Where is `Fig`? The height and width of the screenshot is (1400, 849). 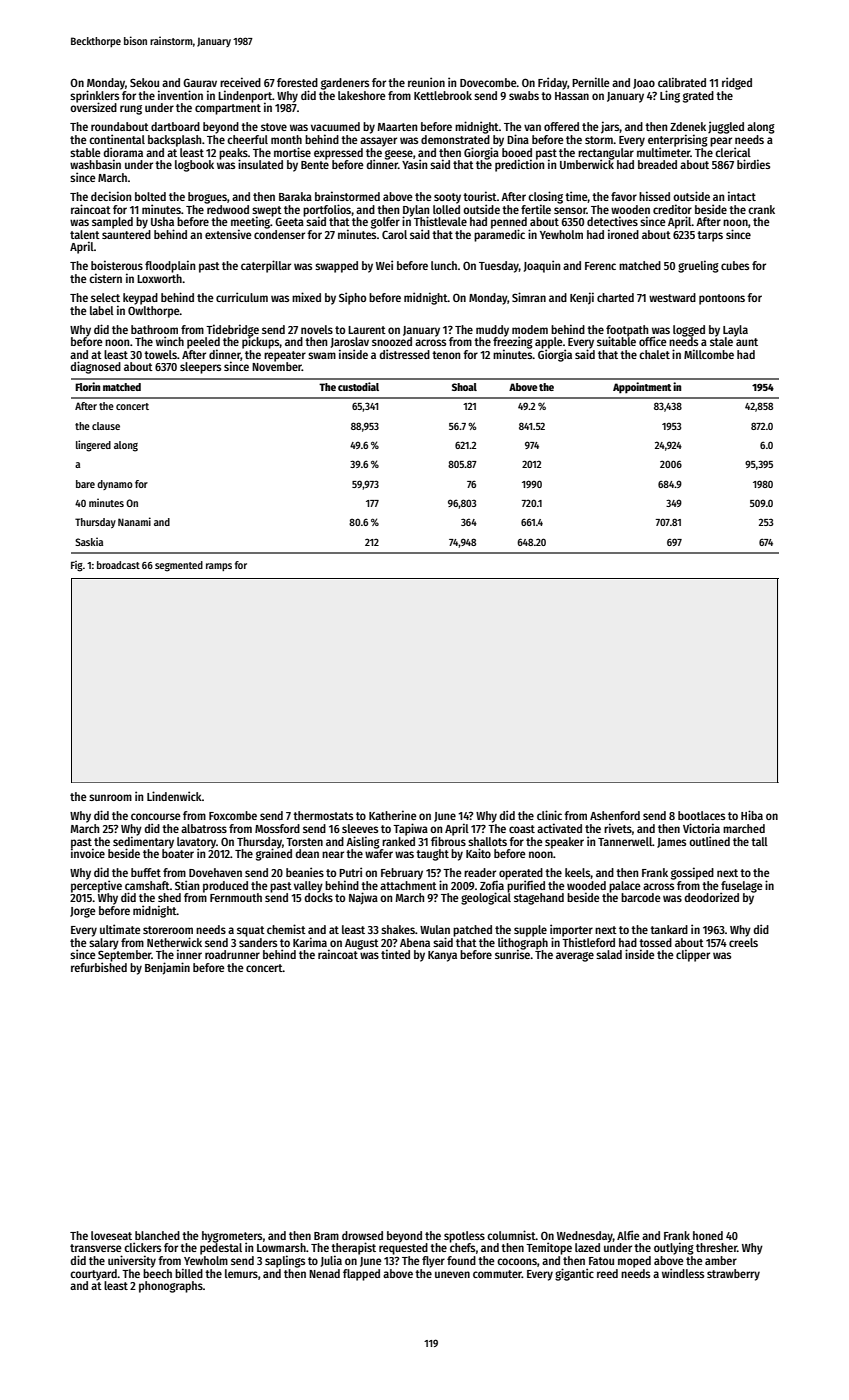 Fig is located at coordinates (77, 566).
